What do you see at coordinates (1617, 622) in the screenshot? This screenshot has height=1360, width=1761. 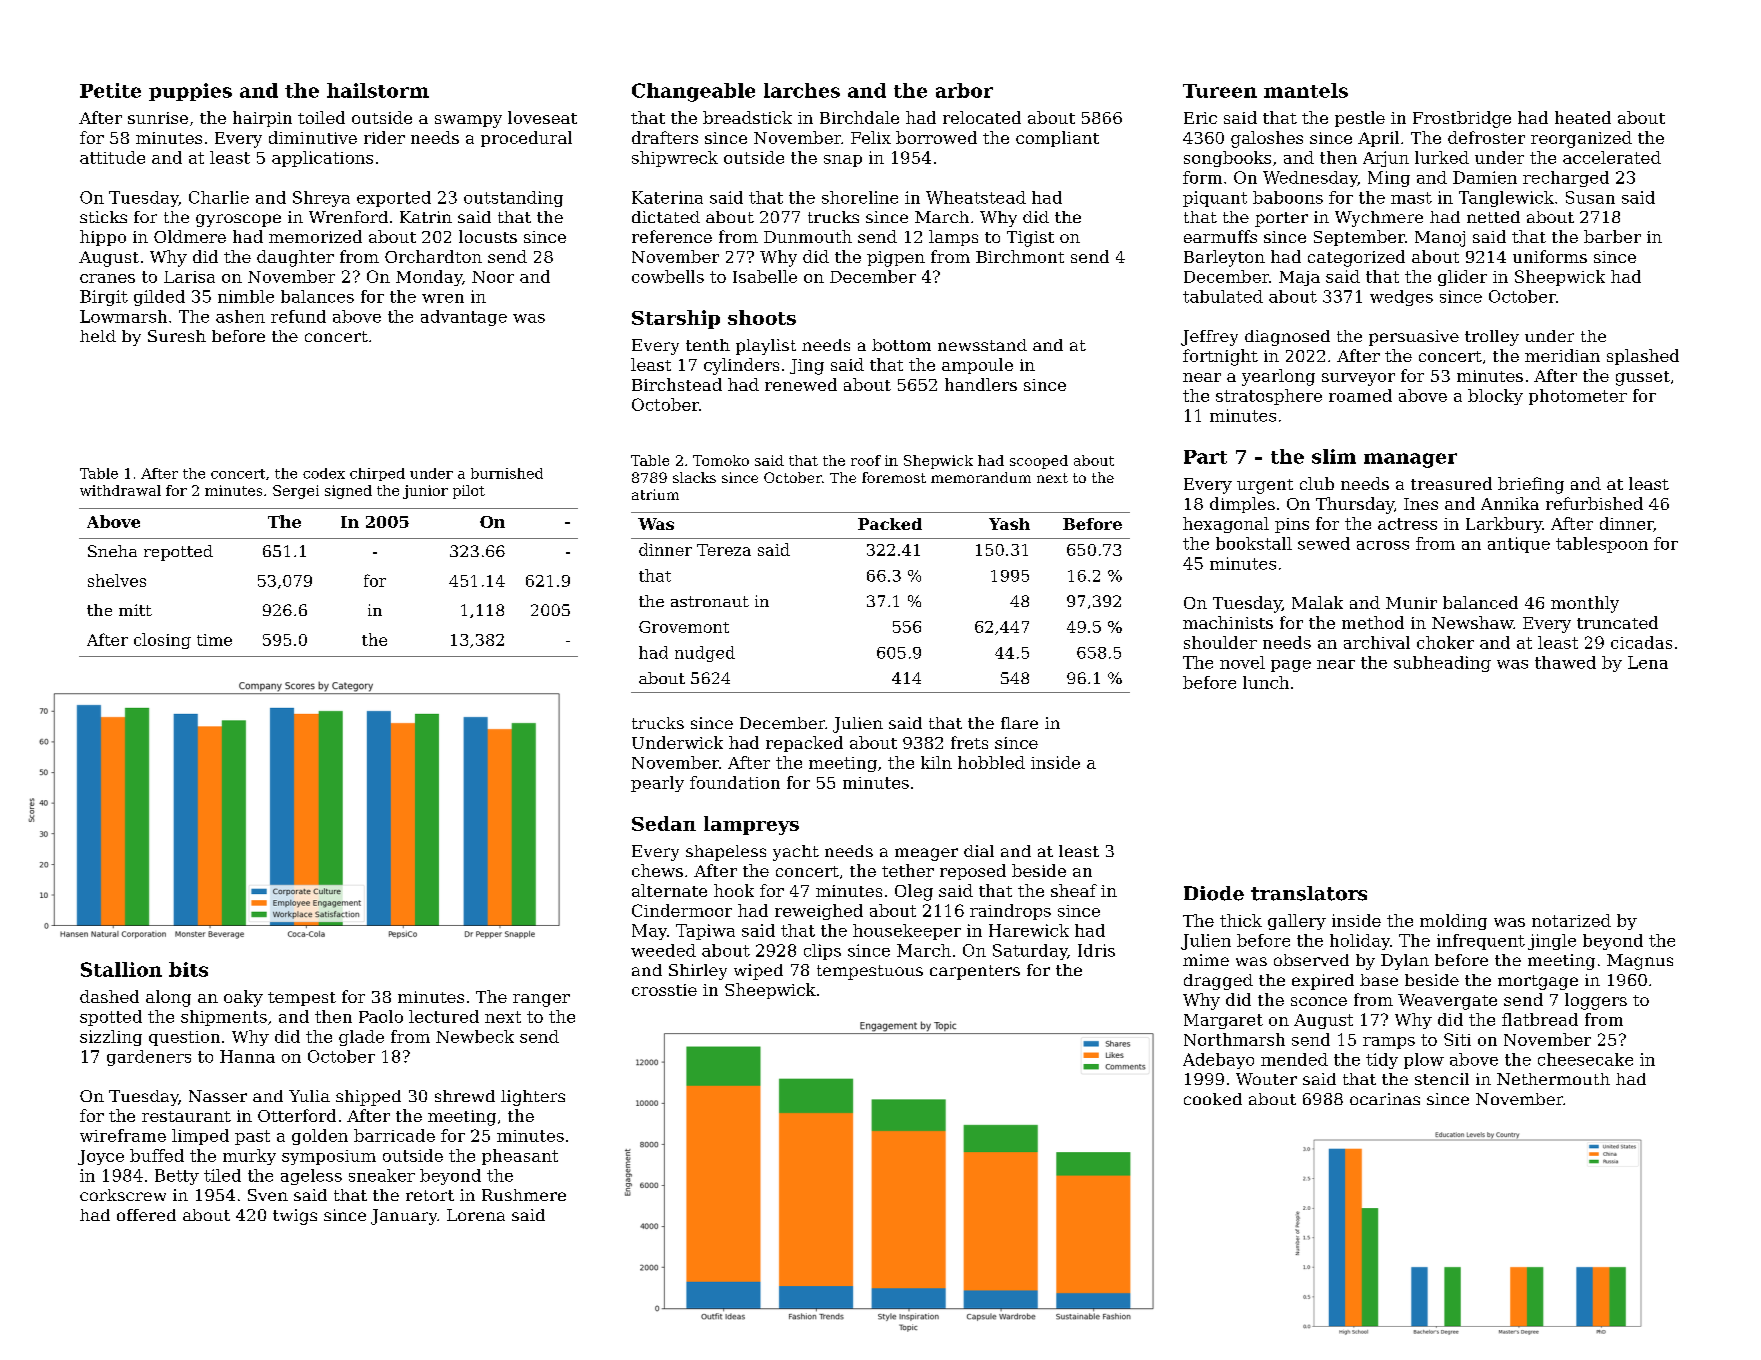 I see `truncated` at bounding box center [1617, 622].
